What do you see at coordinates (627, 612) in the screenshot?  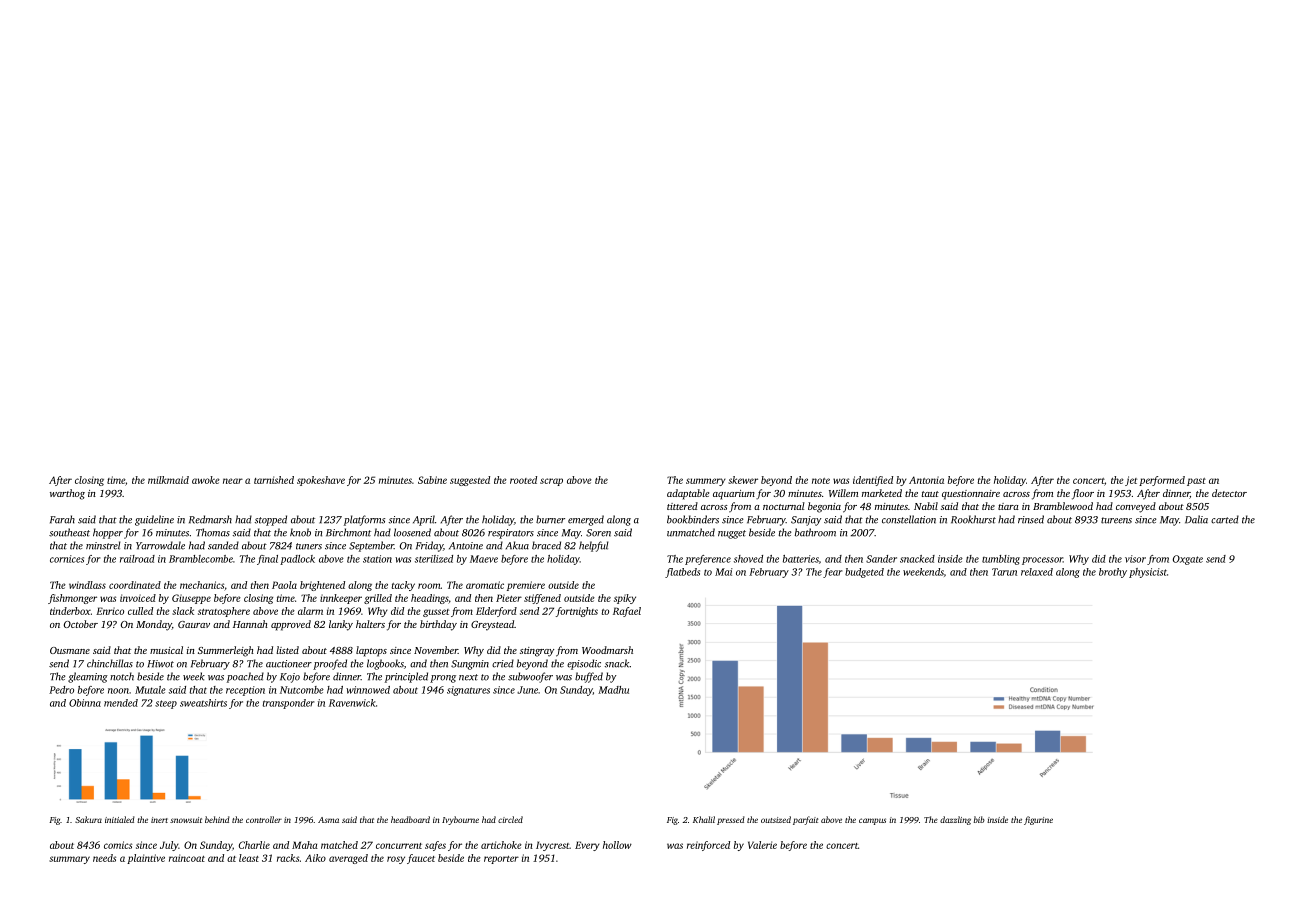 I see `Rafael` at bounding box center [627, 612].
